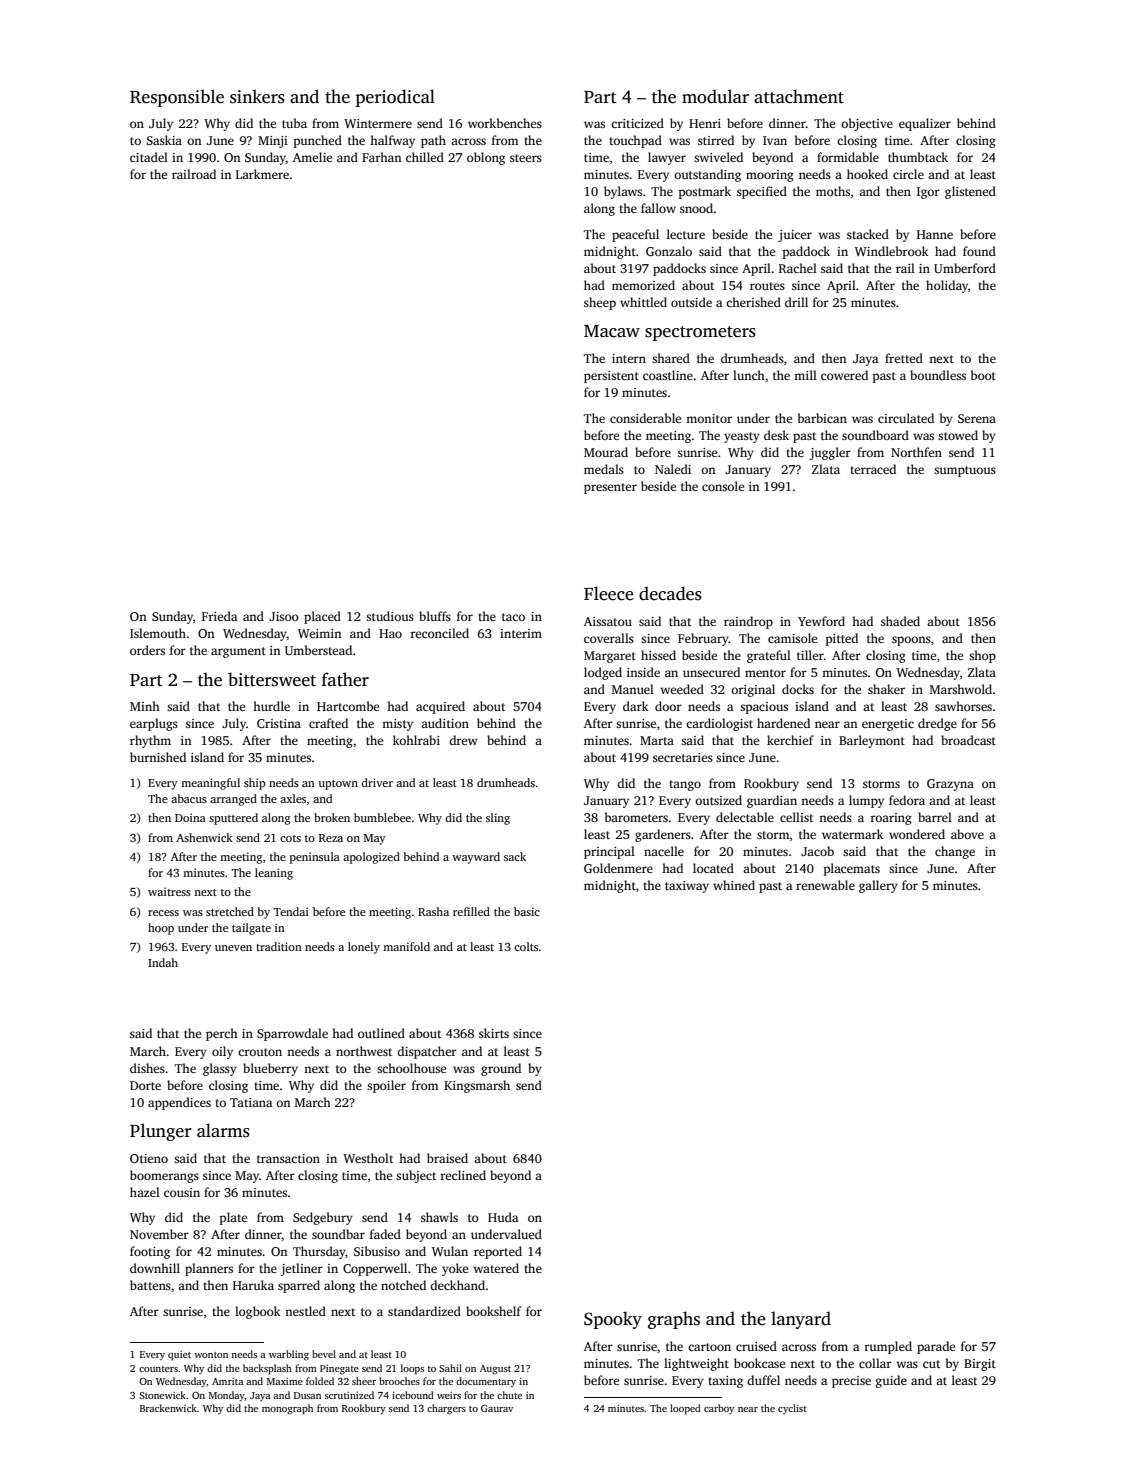 This page has height=1458, width=1126. What do you see at coordinates (604, 469) in the page?
I see `medals` at bounding box center [604, 469].
